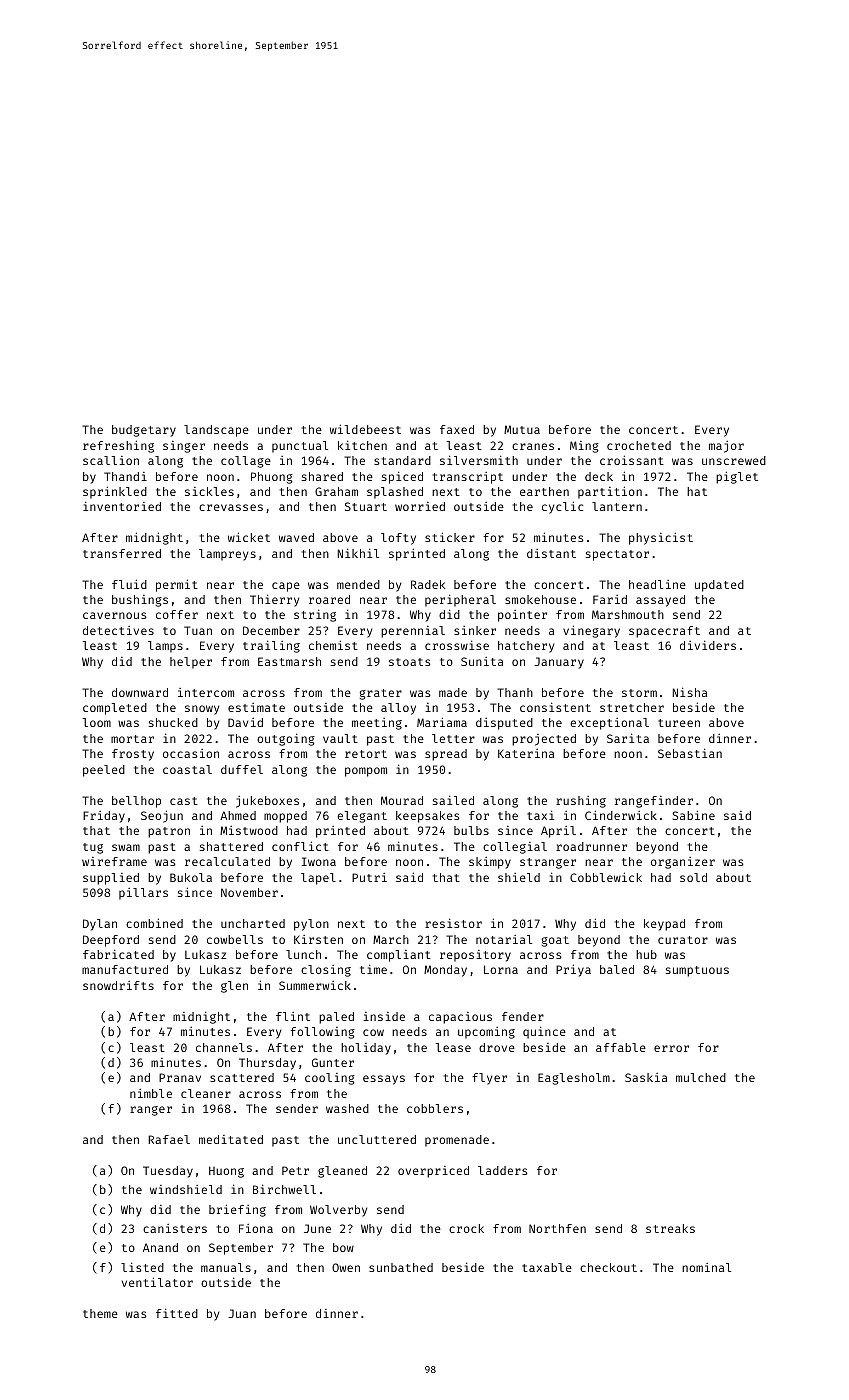 This screenshot has width=849, height=1400. I want to click on transcript, so click(468, 478).
